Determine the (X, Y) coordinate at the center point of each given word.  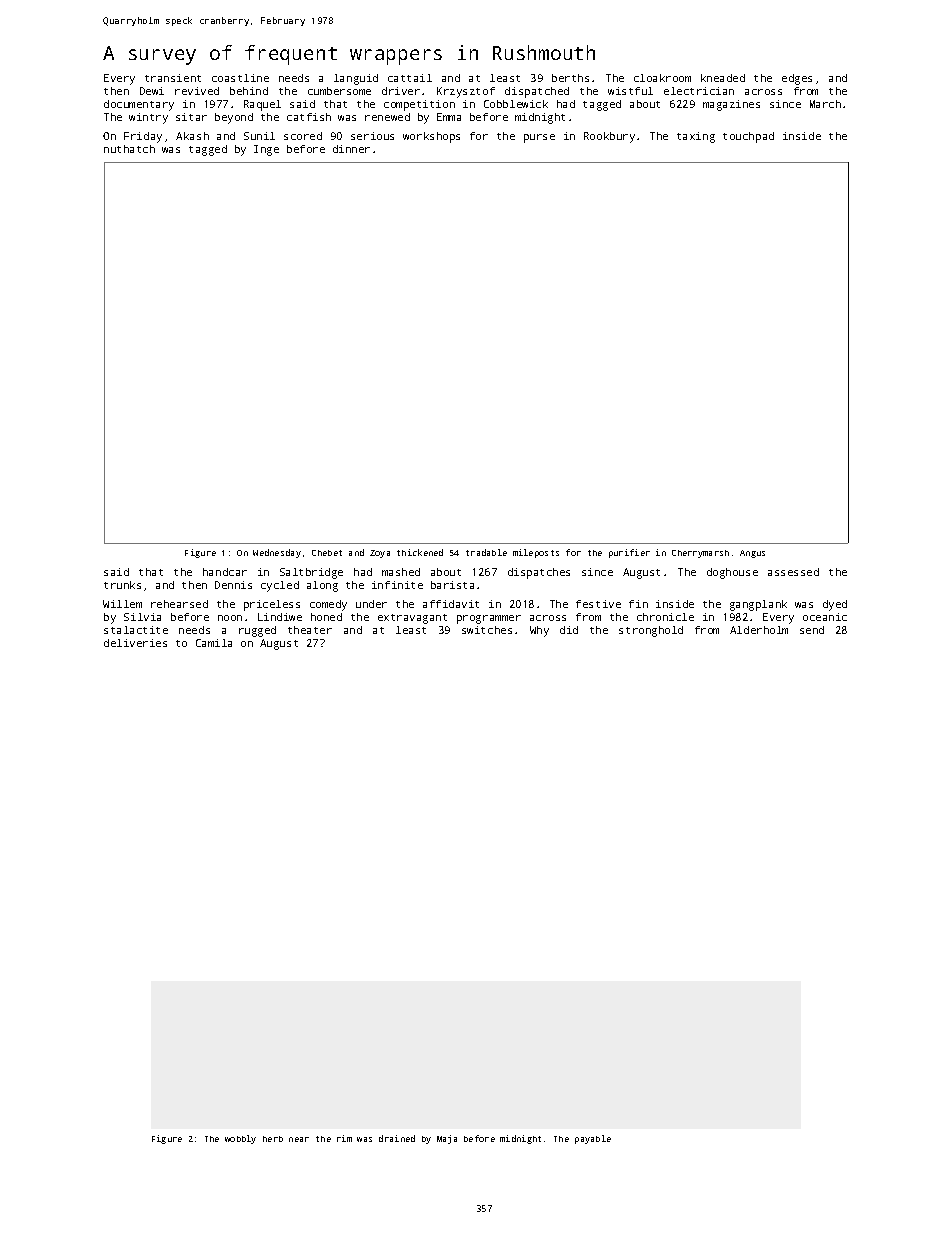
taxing (696, 137)
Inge (266, 150)
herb (273, 1139)
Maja (447, 1139)
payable (593, 1139)
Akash (192, 136)
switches (487, 630)
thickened (420, 552)
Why (539, 631)
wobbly (240, 1139)
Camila (214, 643)
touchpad (748, 137)
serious (372, 136)
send (812, 630)
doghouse (732, 573)
